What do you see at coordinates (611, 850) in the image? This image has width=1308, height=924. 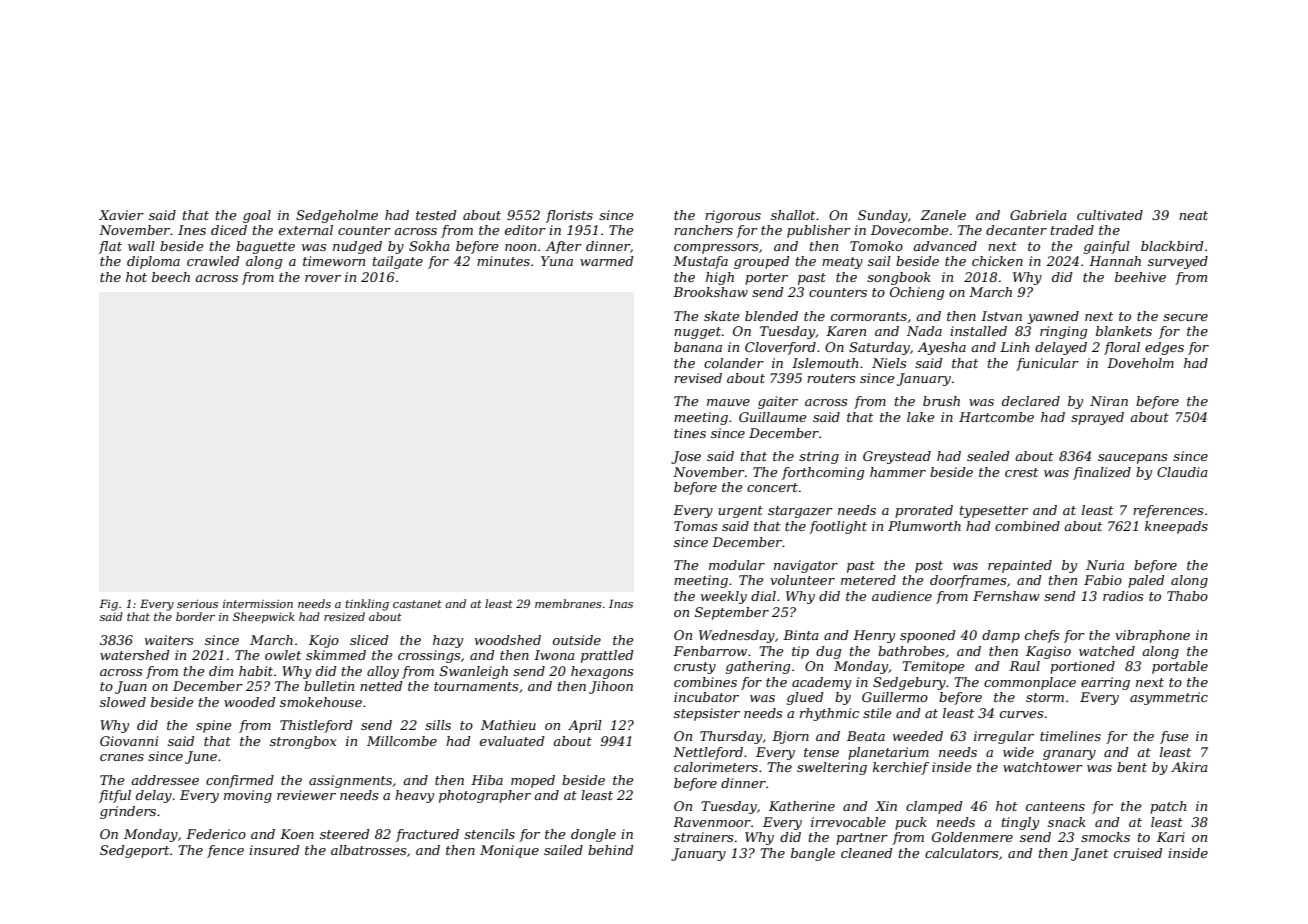 I see `behind` at bounding box center [611, 850].
